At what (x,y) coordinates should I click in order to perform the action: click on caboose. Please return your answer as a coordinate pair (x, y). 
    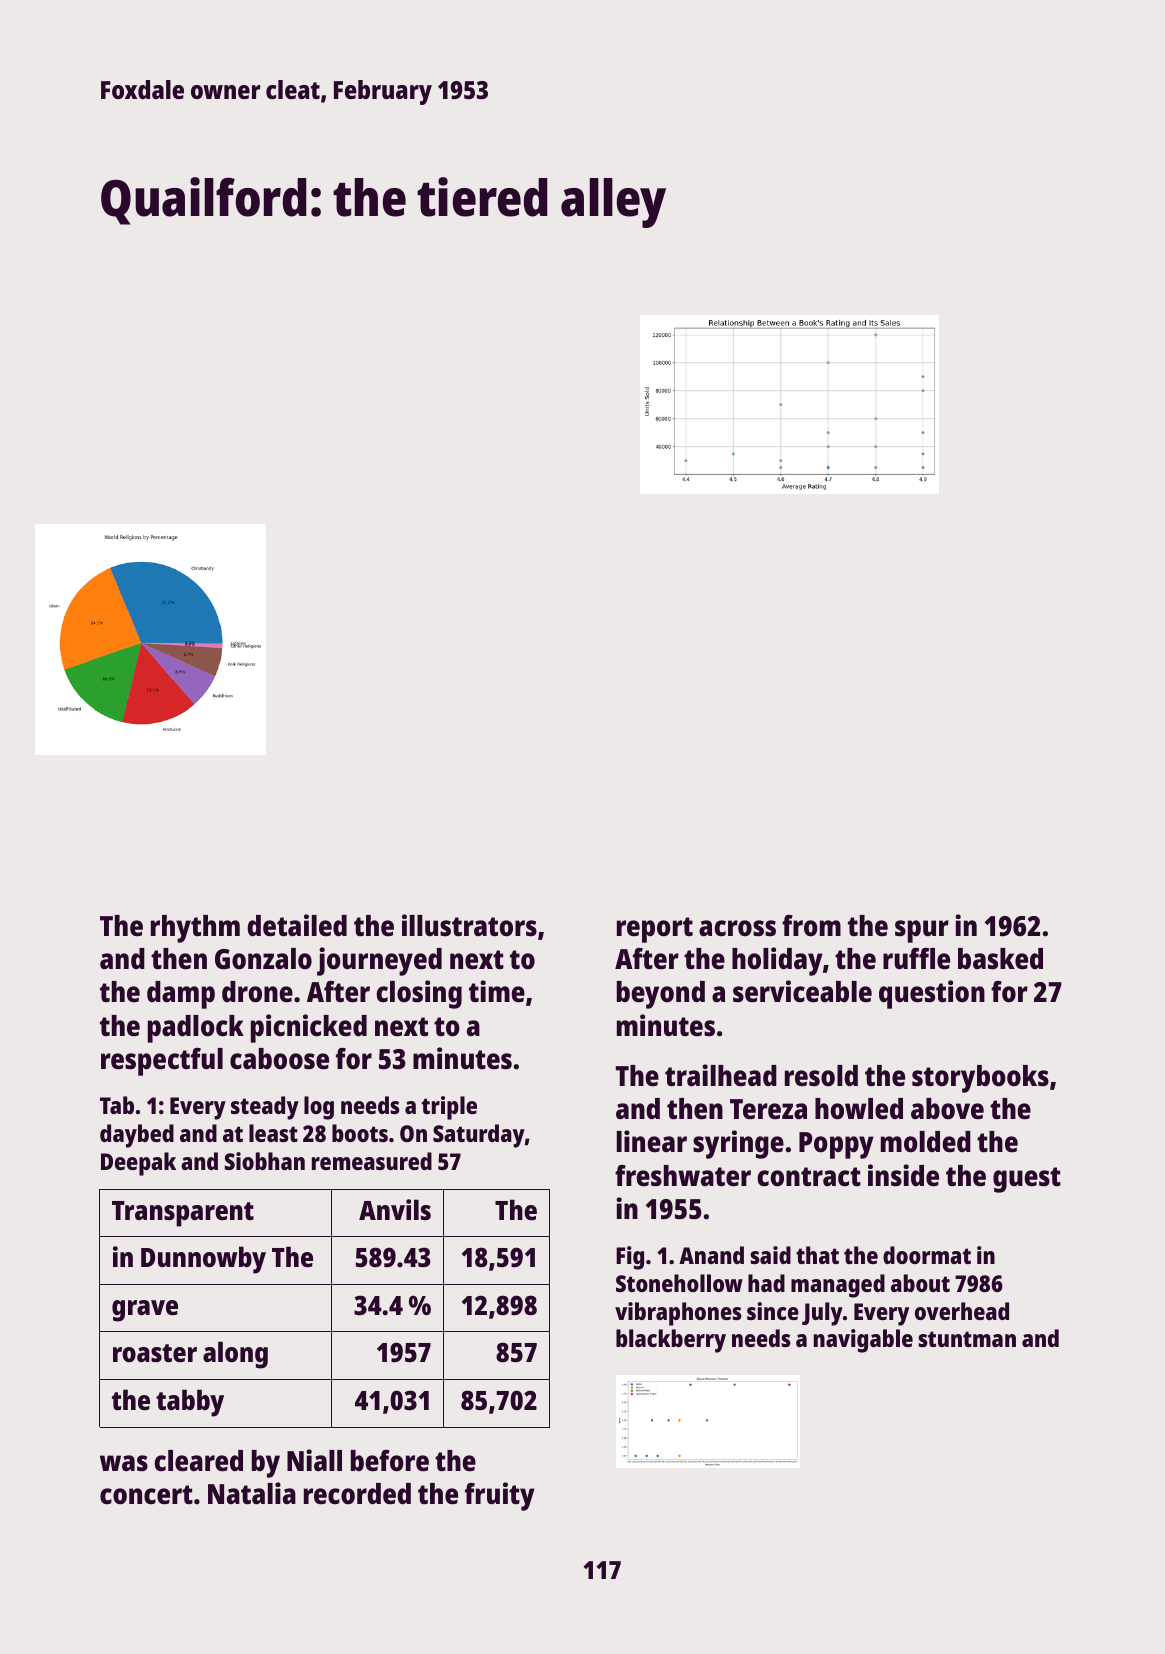
    Looking at the image, I should click on (279, 1059).
